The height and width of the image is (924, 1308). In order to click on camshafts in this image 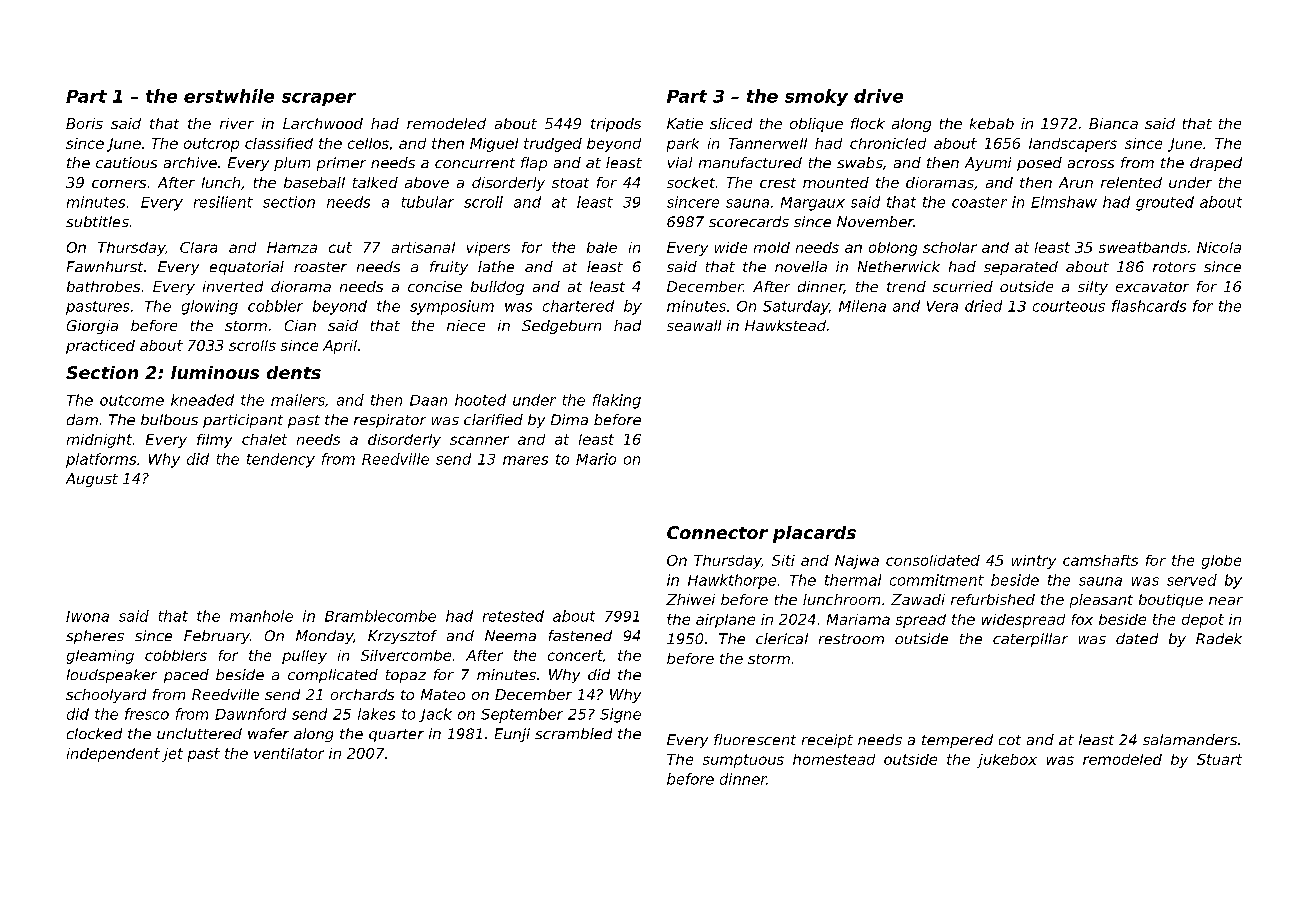, I will do `click(1100, 560)`.
